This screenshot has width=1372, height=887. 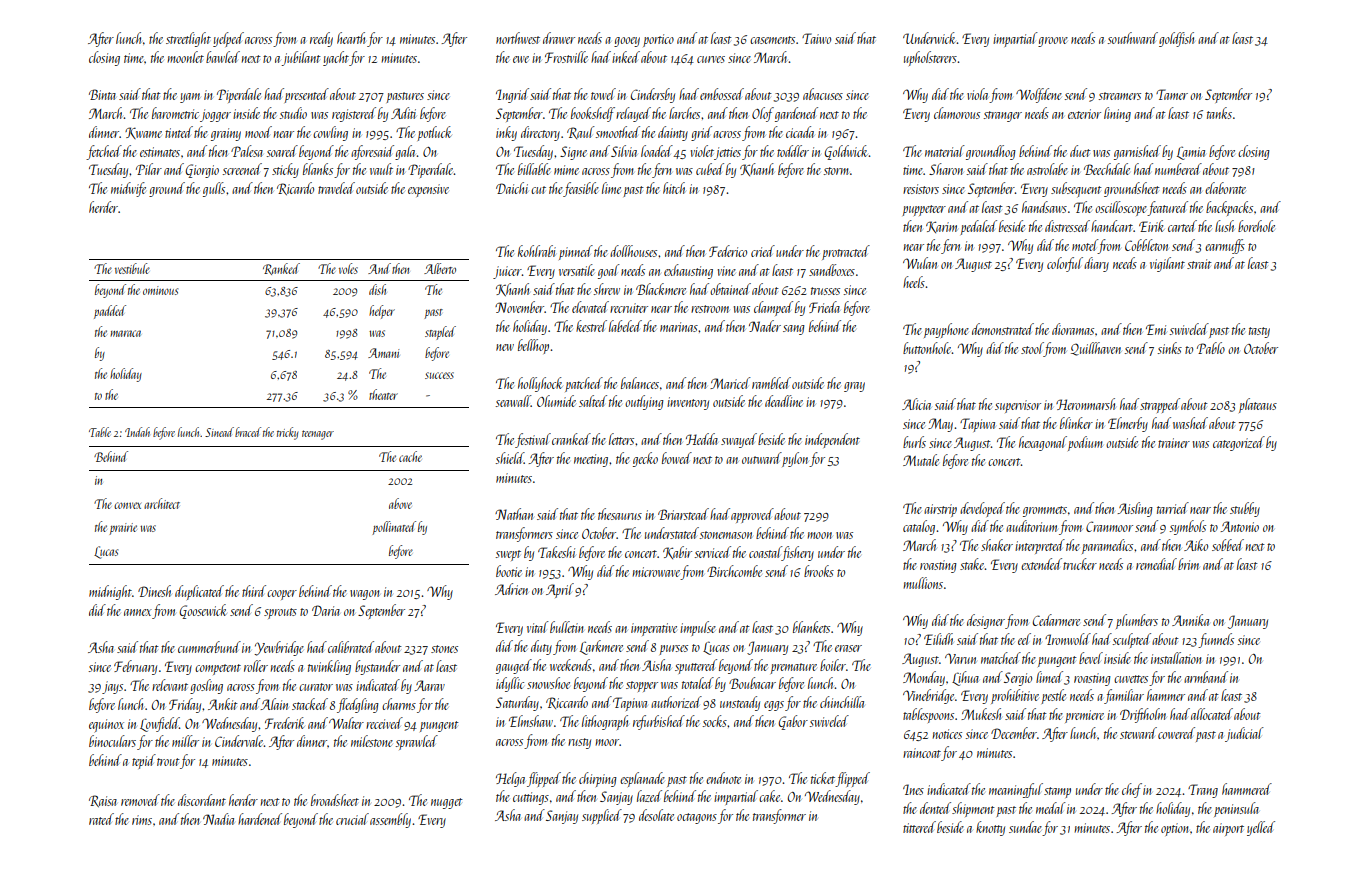 I want to click on goldfish, so click(x=1176, y=39).
